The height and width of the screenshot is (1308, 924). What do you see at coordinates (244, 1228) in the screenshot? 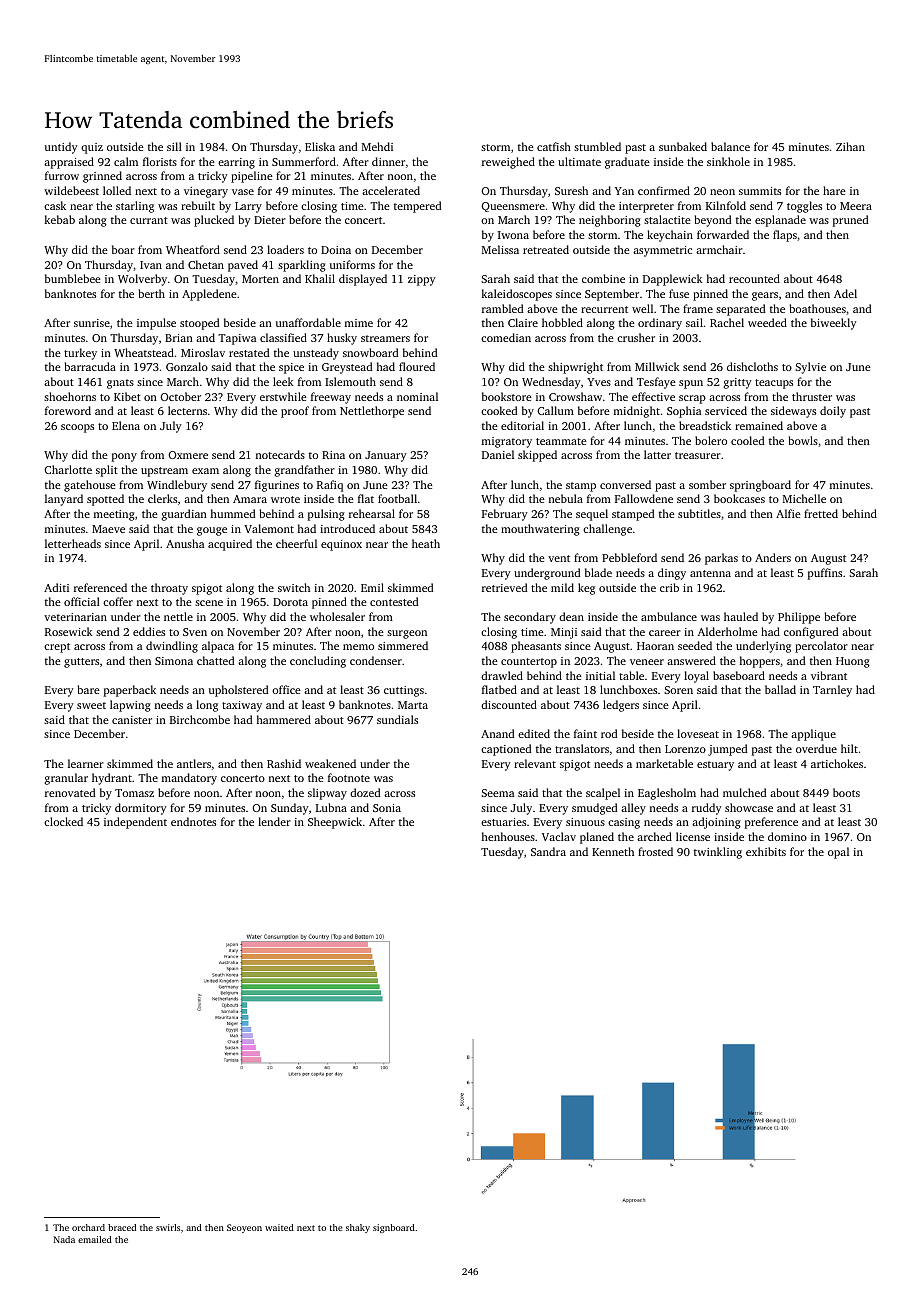
I see `Seoyeon` at bounding box center [244, 1228].
